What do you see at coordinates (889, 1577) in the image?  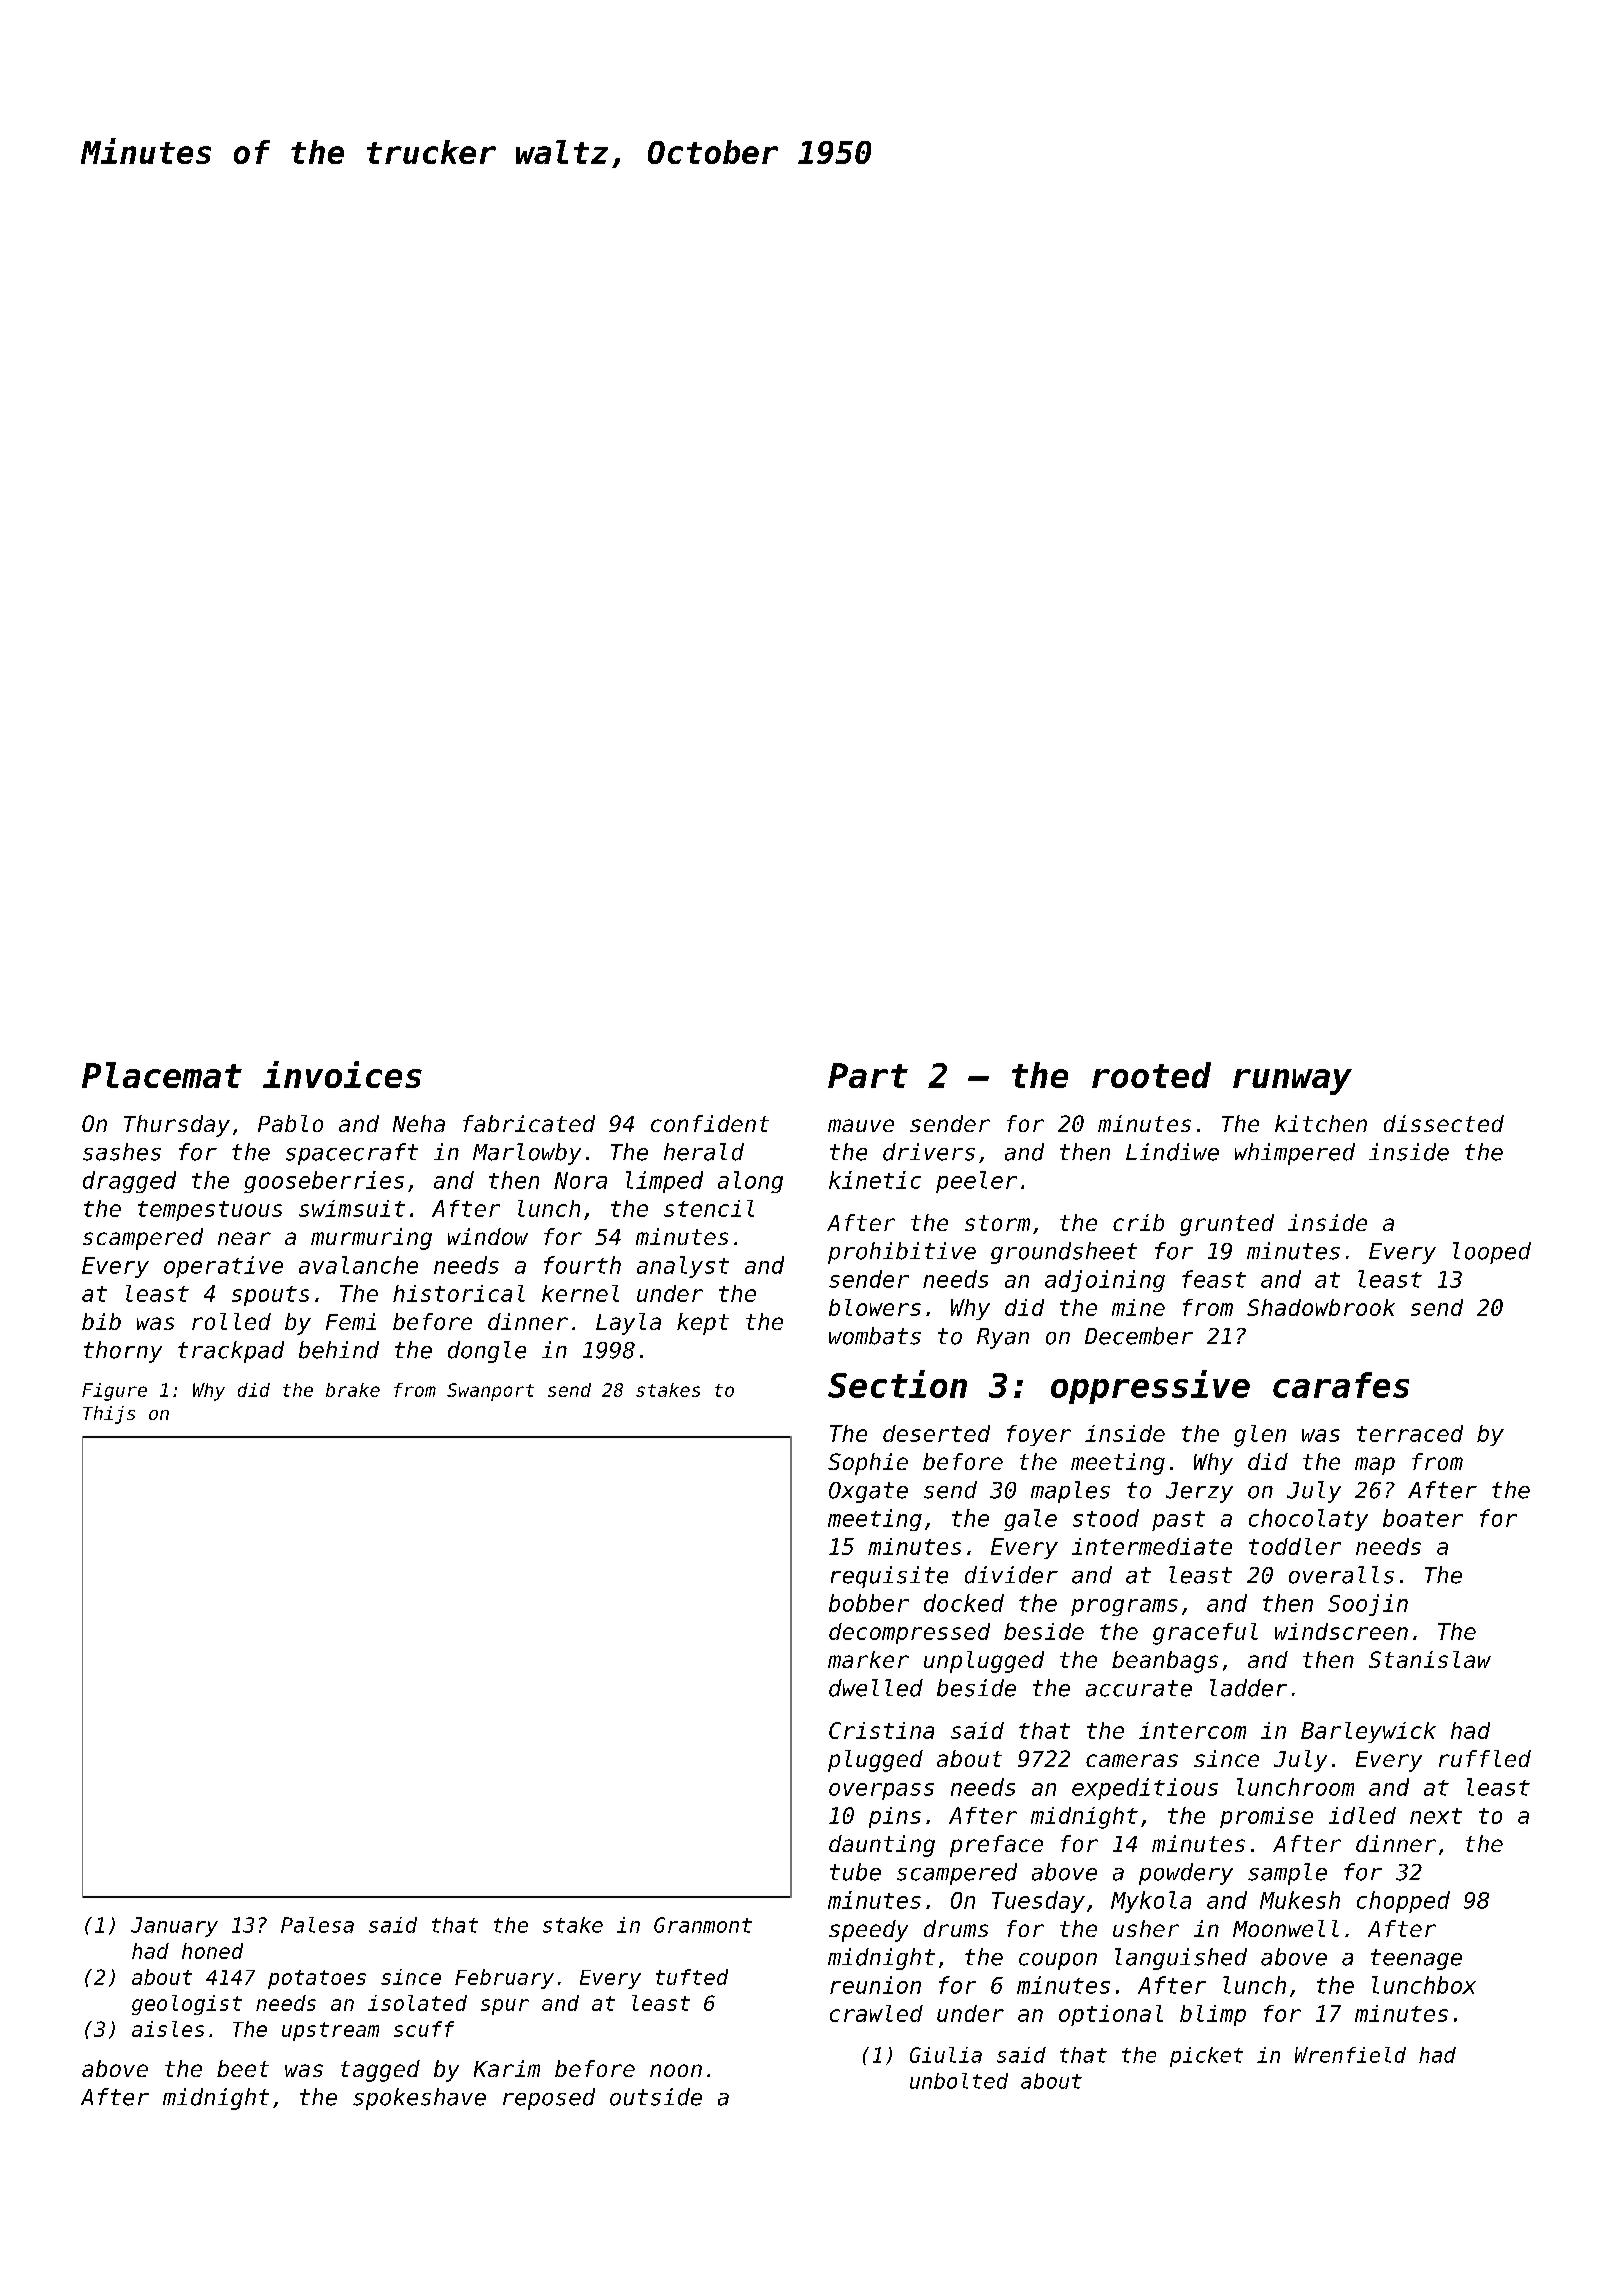 I see `requisite` at bounding box center [889, 1577].
